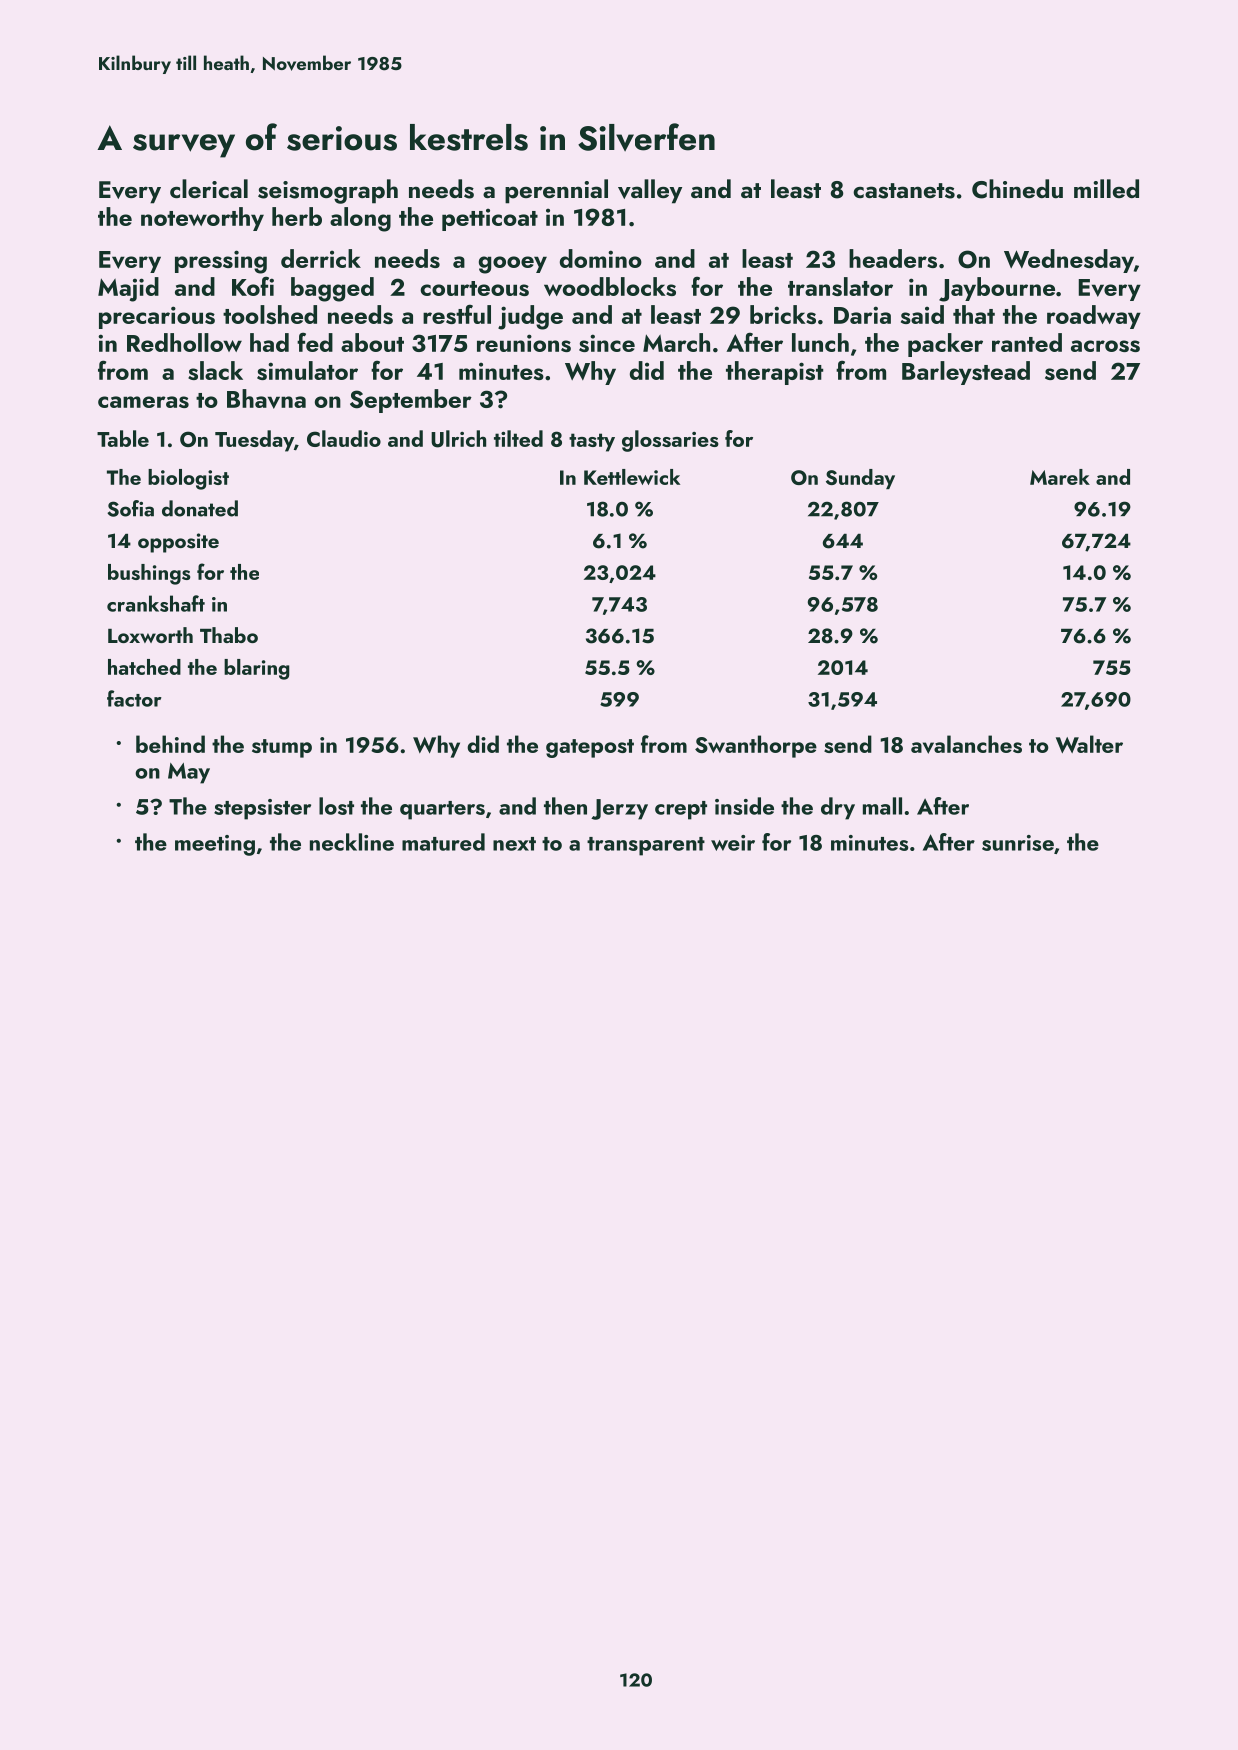 The width and height of the screenshot is (1238, 1750). Describe the element at coordinates (556, 191) in the screenshot. I see `perennial` at that location.
